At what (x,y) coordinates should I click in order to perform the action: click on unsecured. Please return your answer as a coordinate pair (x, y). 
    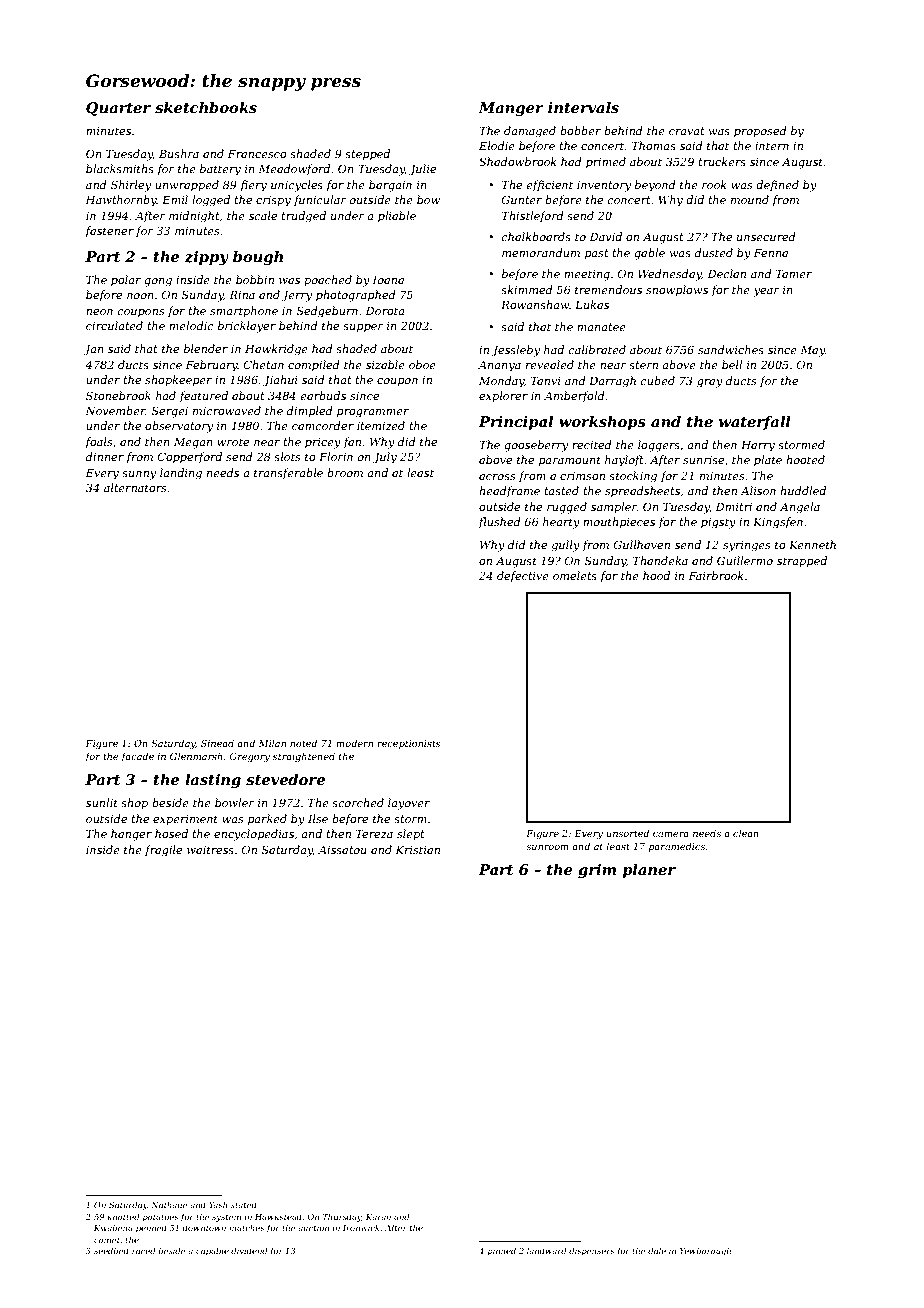
    Looking at the image, I should click on (766, 236).
